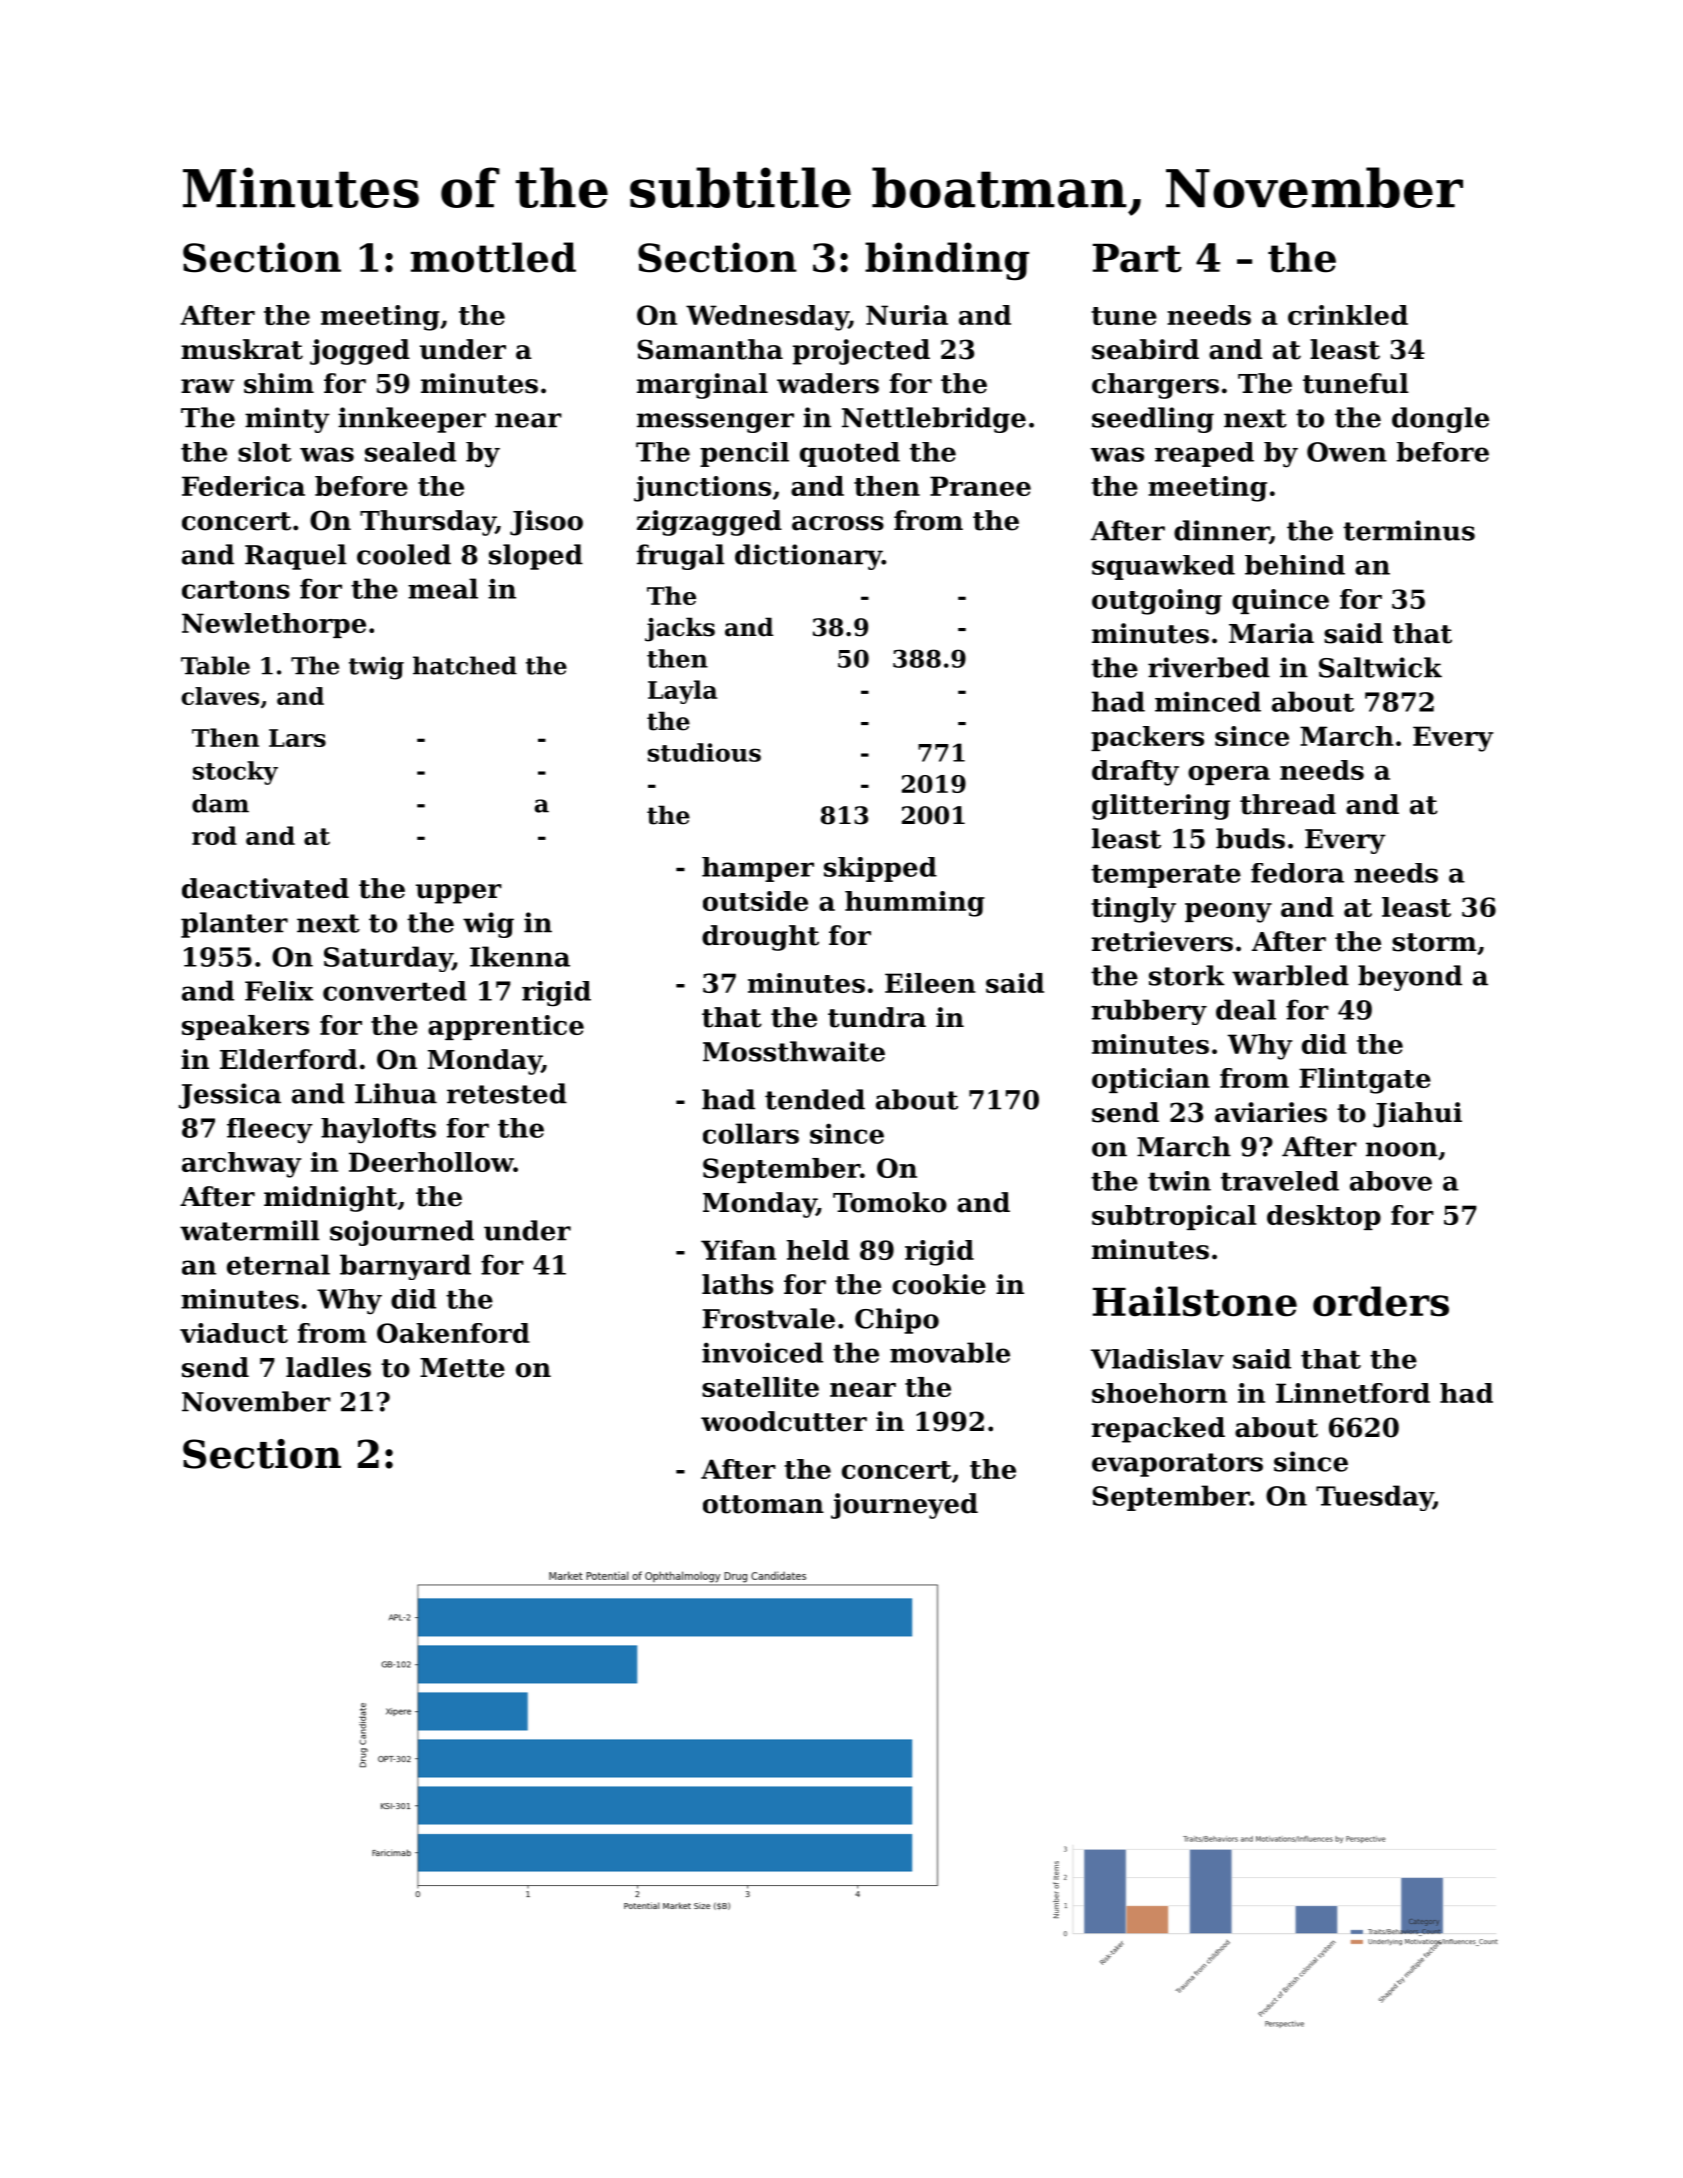 Image resolution: width=1683 pixels, height=2178 pixels. Describe the element at coordinates (296, 557) in the screenshot. I see `Raquel` at that location.
